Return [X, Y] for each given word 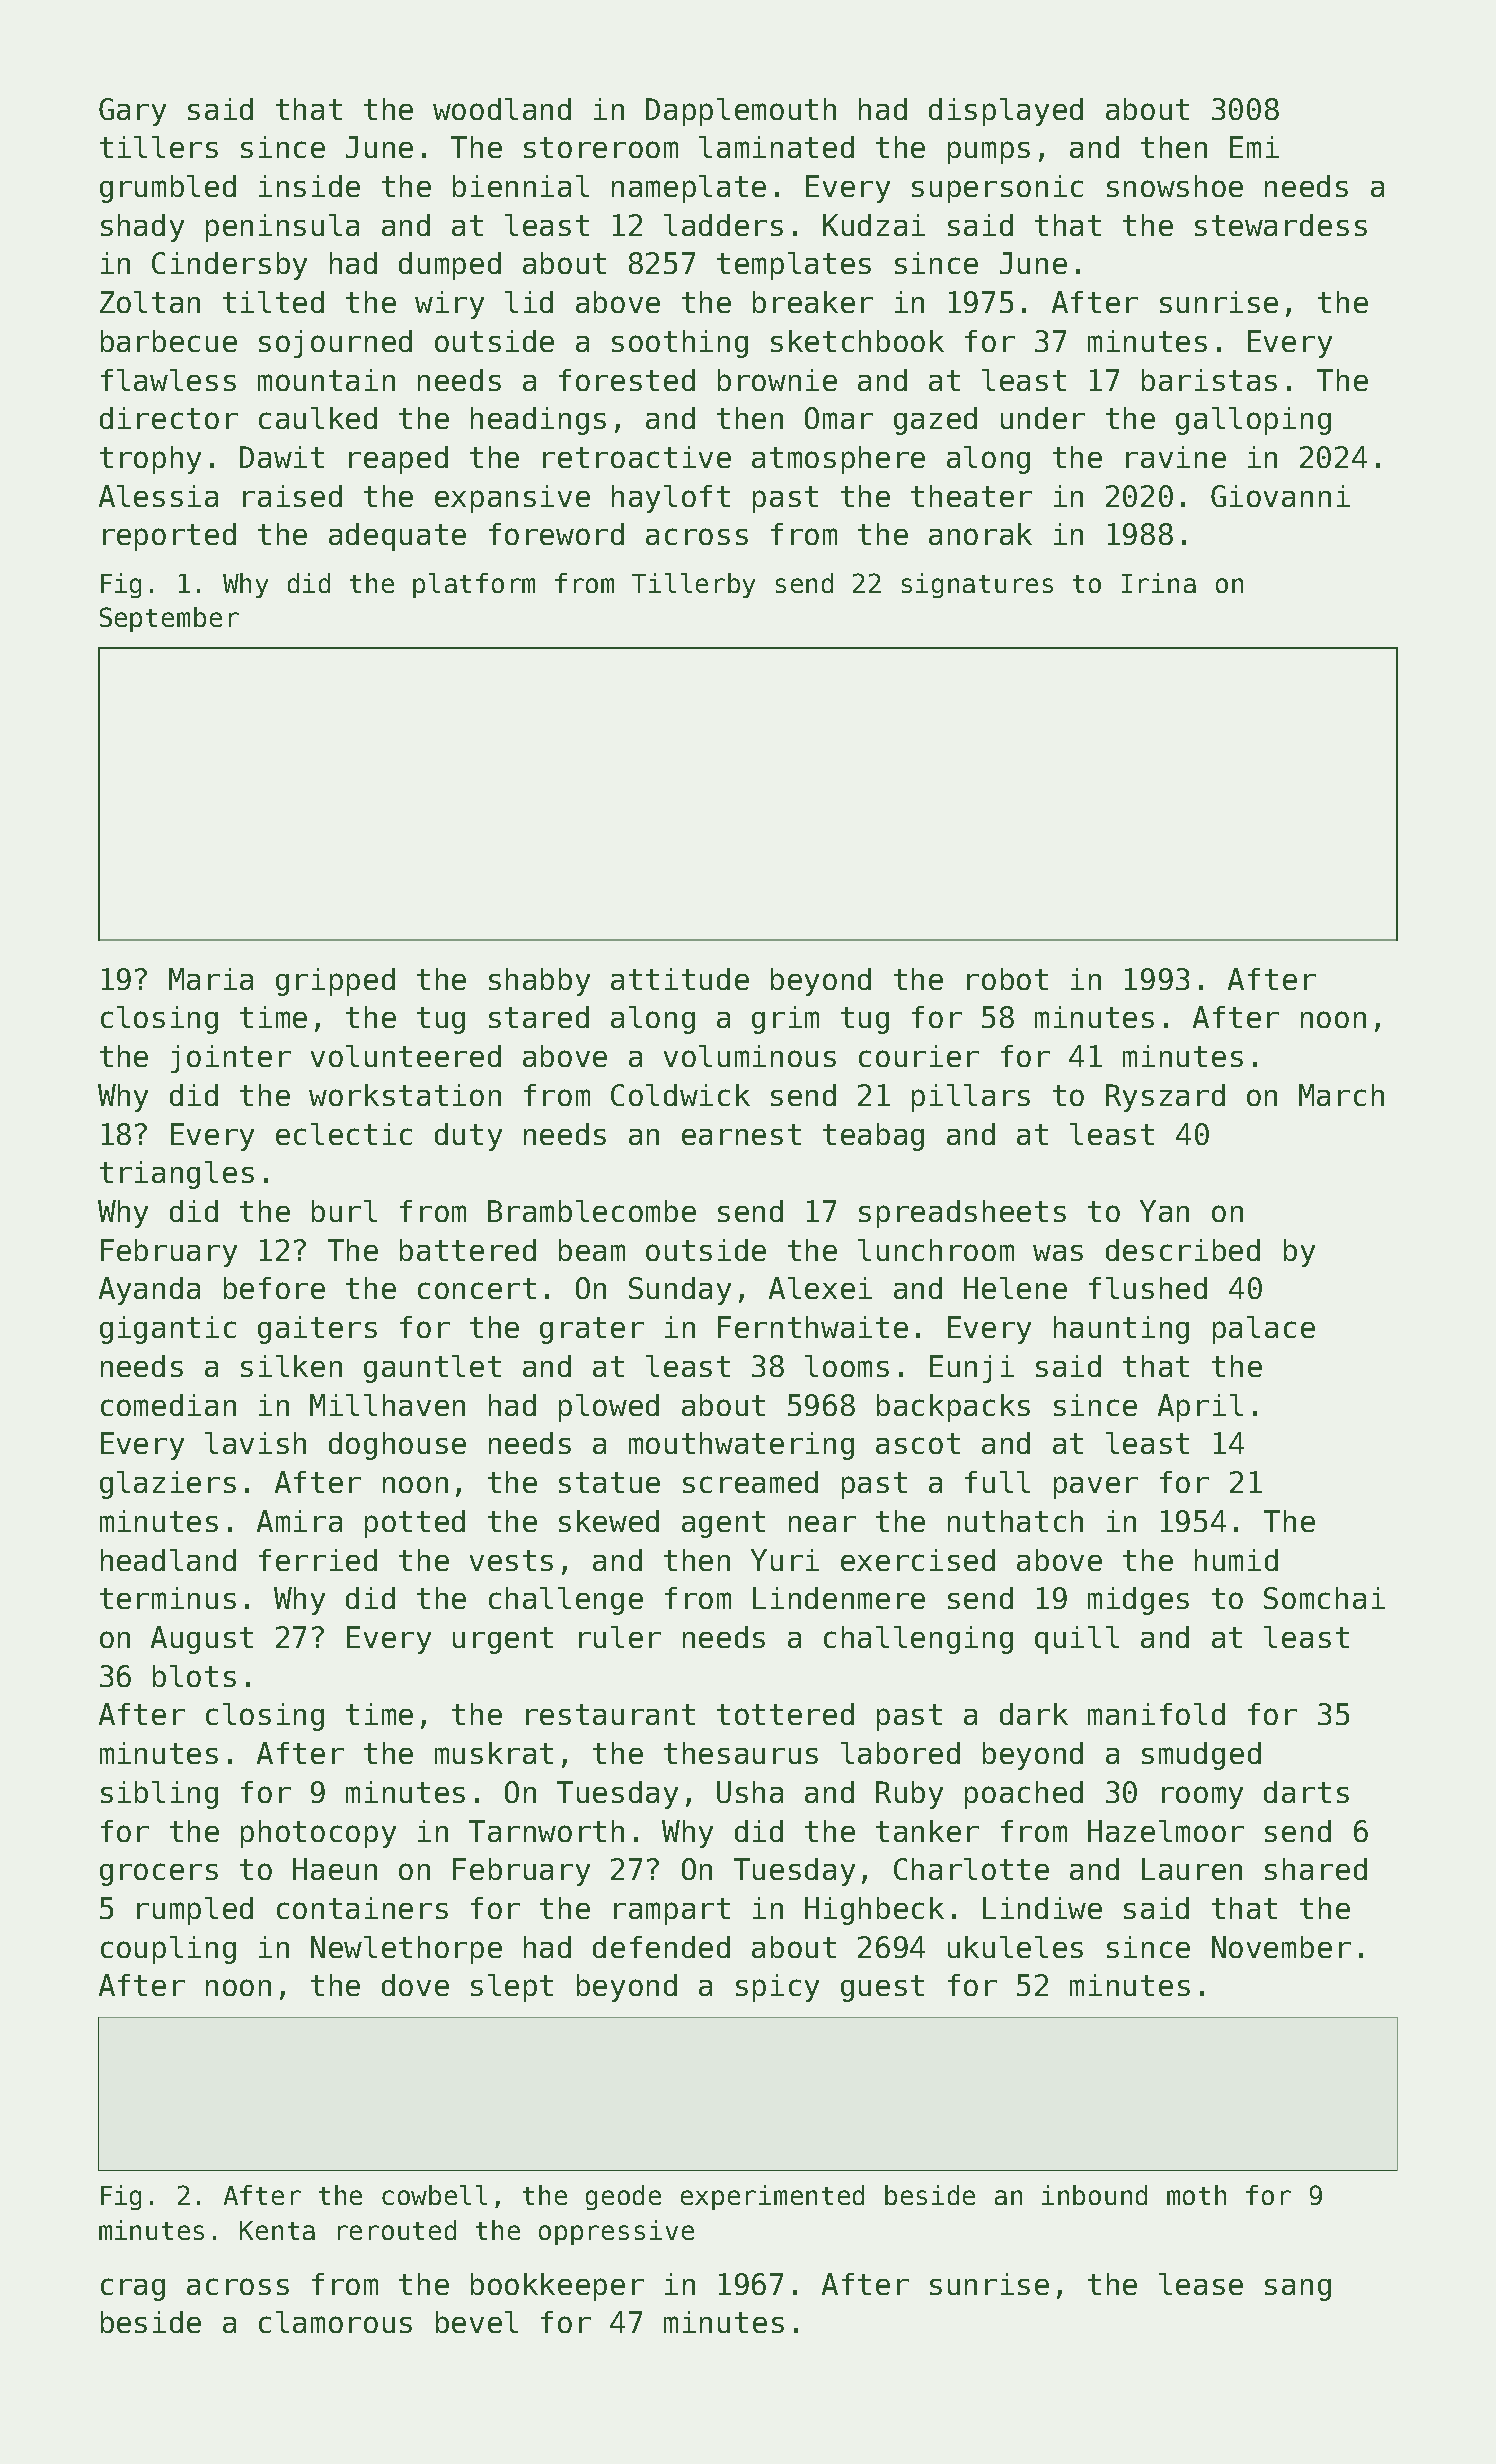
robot [1007, 979]
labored [900, 1753]
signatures [977, 585]
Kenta [277, 2230]
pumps [989, 152]
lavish [255, 1443]
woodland [502, 109]
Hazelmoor [1166, 1831]
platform [474, 585]
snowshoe [1175, 186]
